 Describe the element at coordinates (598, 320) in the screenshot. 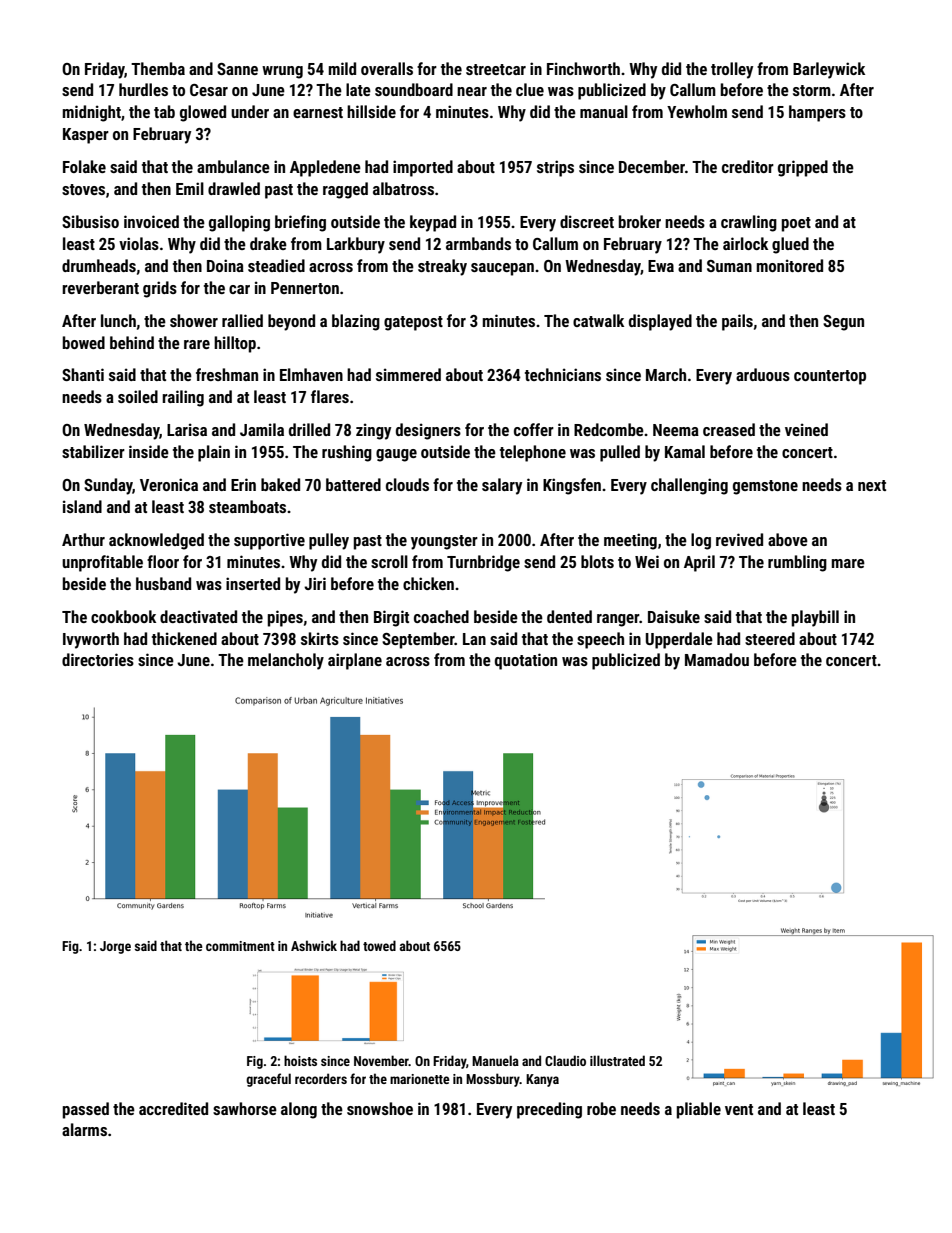

I see `catwalk` at that location.
